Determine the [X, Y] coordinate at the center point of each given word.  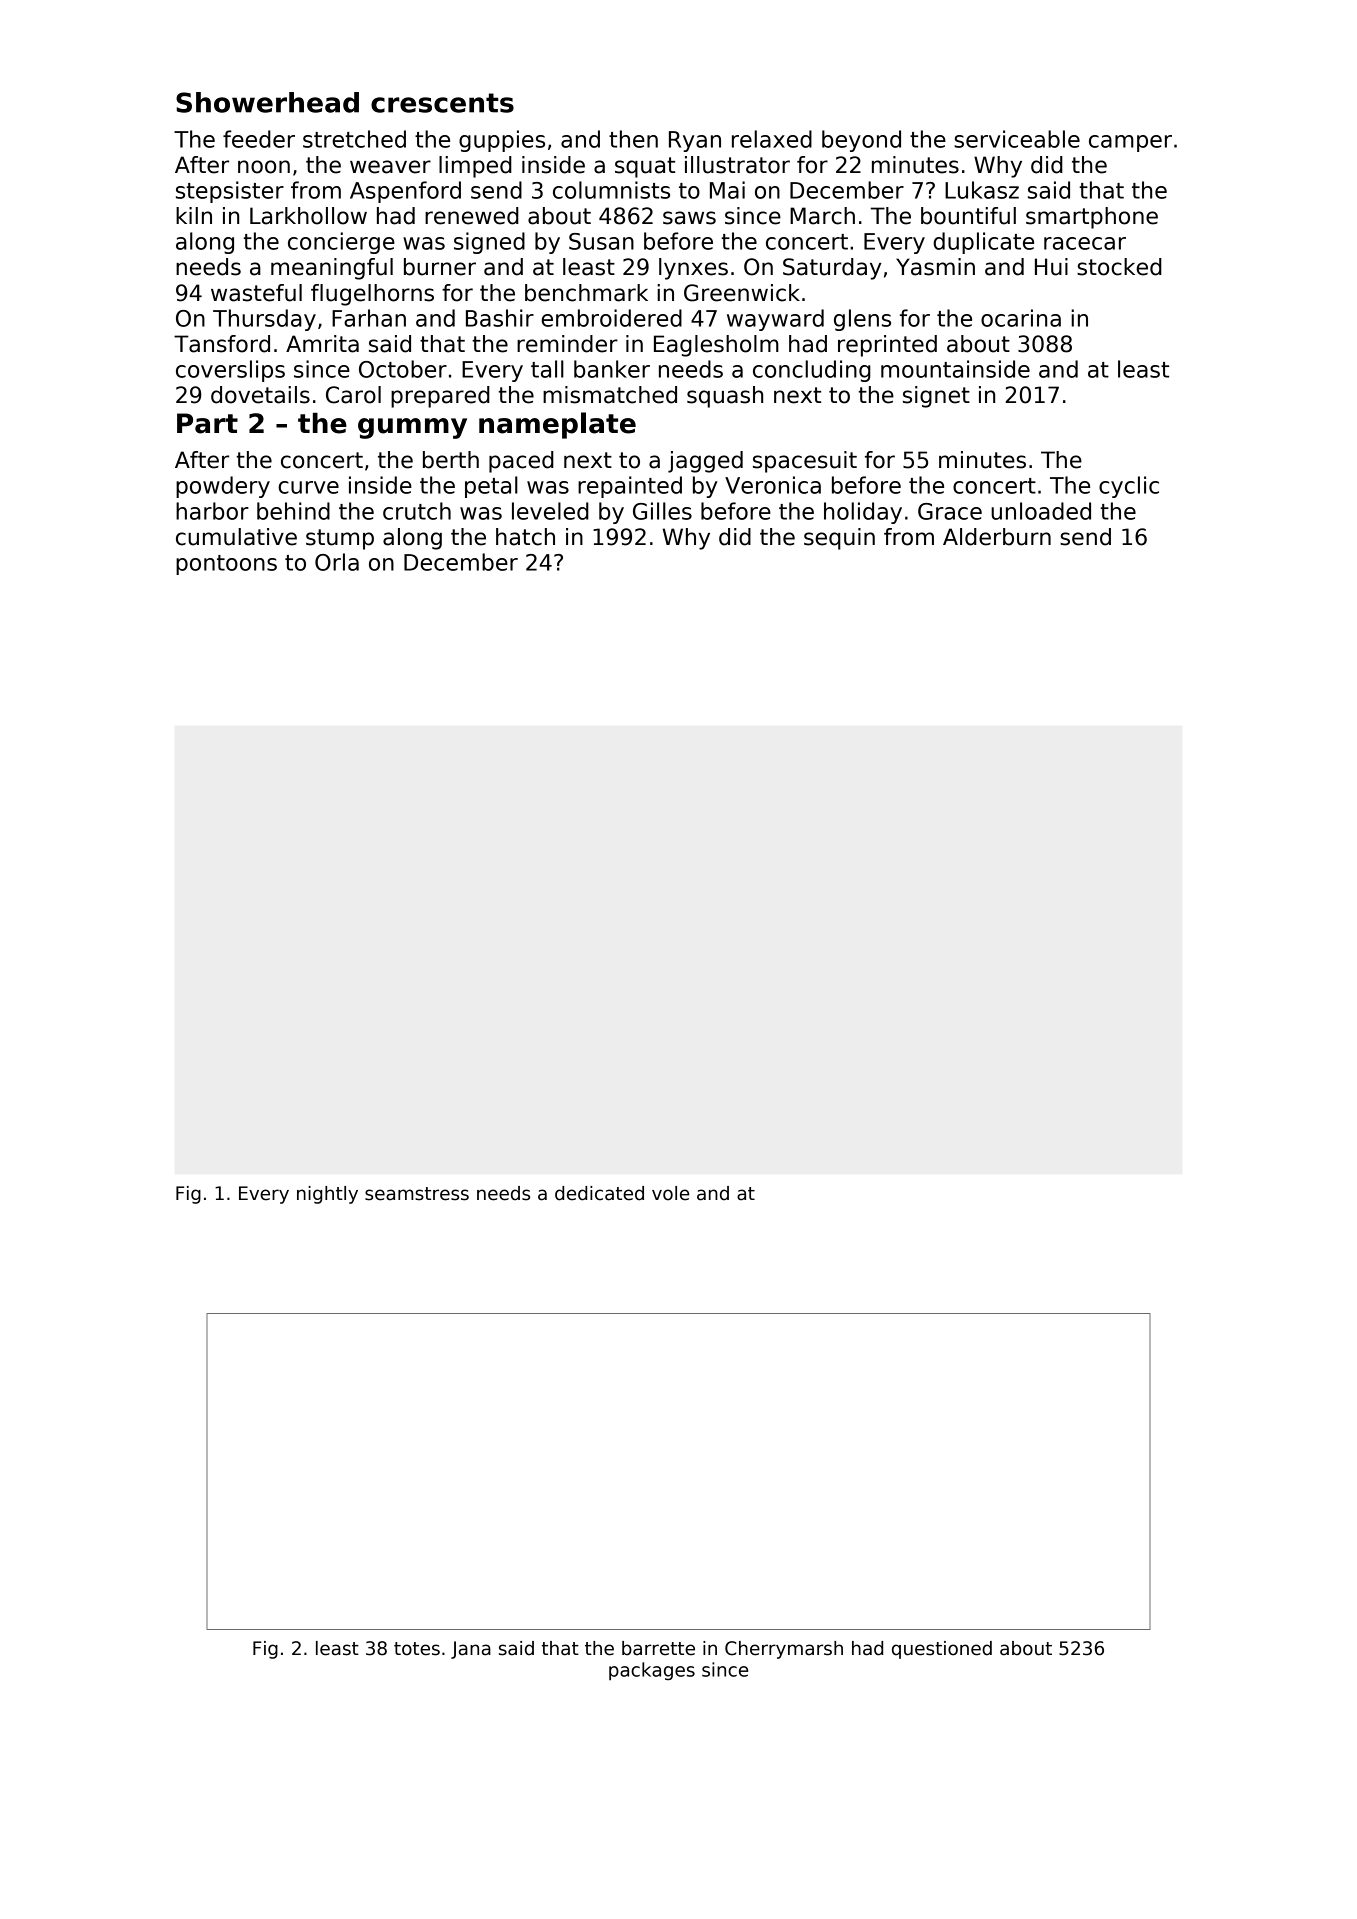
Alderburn [997, 537]
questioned [942, 1650]
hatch [525, 537]
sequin [839, 539]
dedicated [599, 1193]
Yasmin [935, 267]
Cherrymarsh [784, 1650]
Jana [471, 1650]
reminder [567, 344]
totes [417, 1649]
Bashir [500, 318]
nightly [327, 1195]
